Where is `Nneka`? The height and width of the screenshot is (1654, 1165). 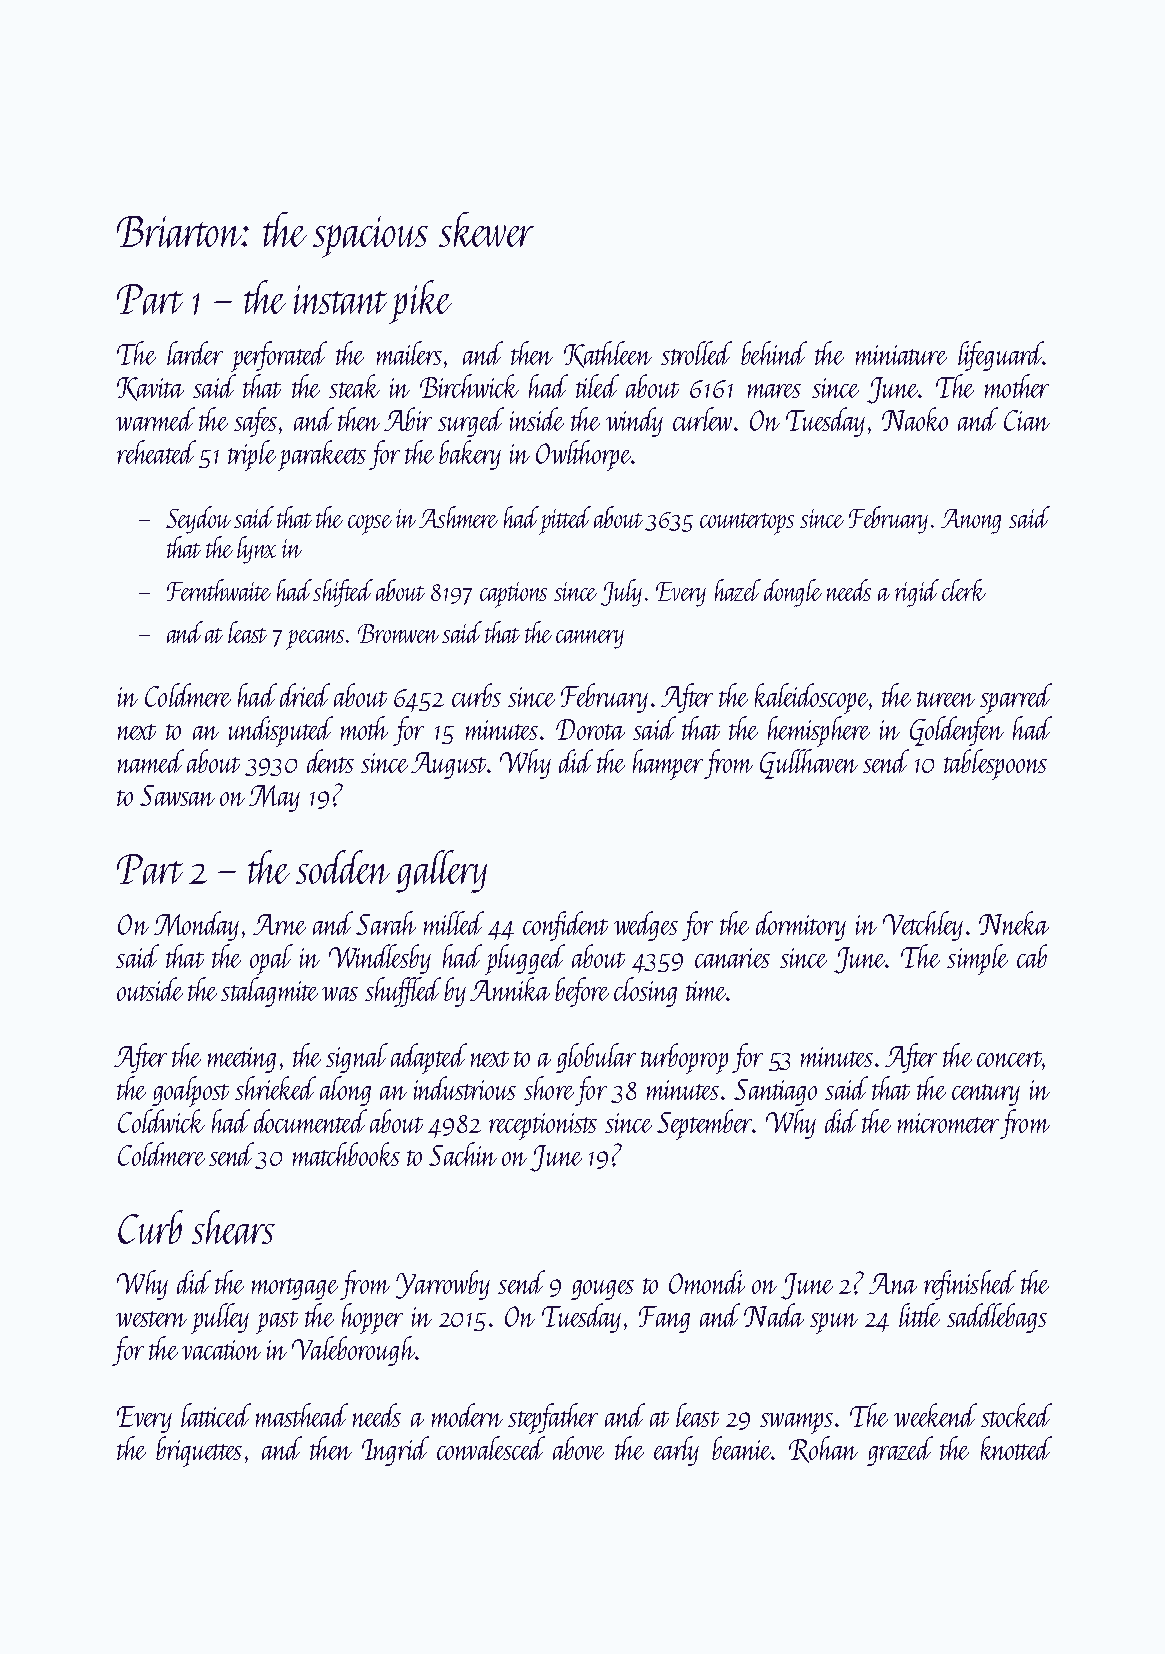
Nneka is located at coordinates (1014, 923).
